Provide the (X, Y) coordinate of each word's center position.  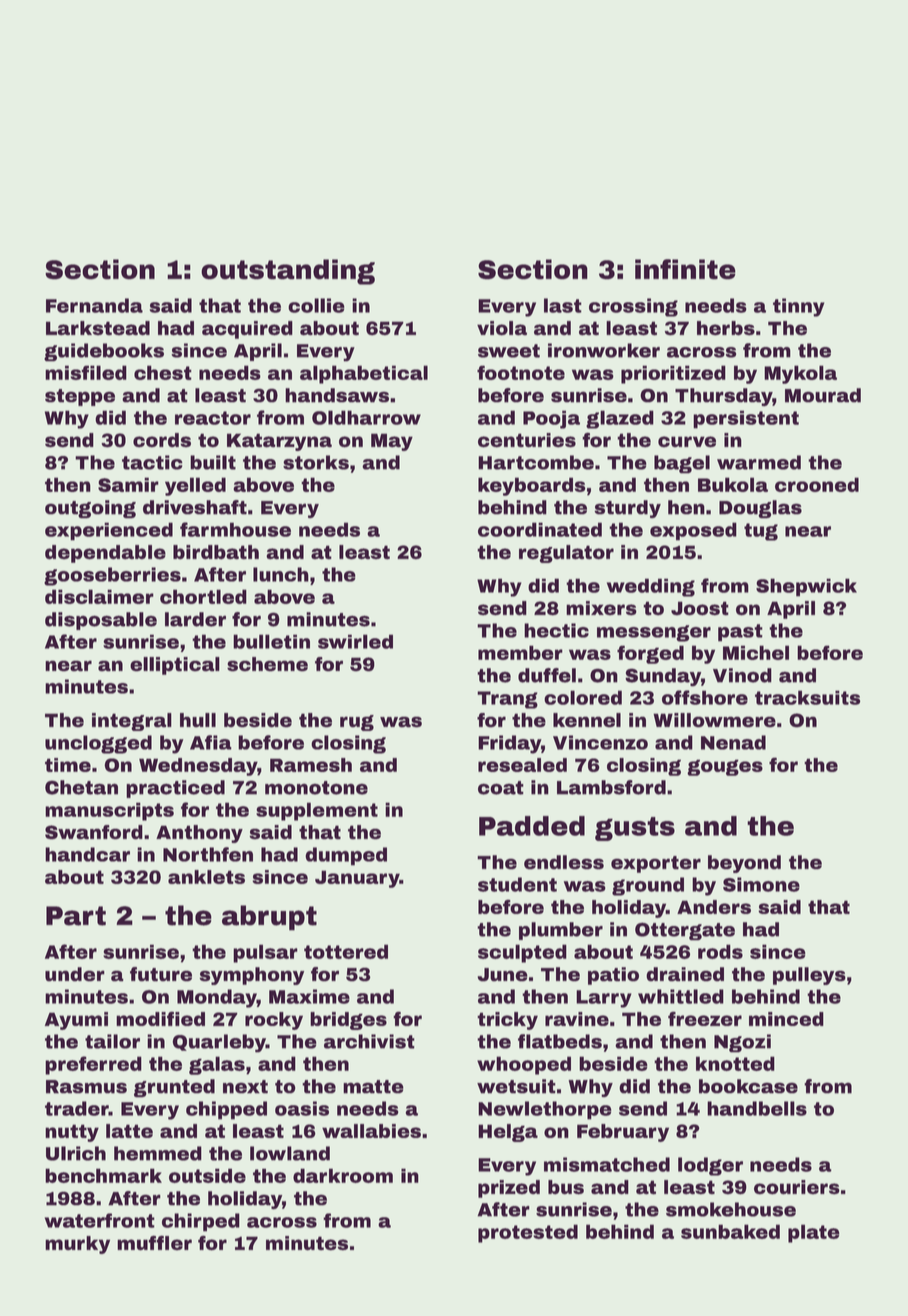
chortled (203, 596)
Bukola (733, 484)
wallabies (371, 1131)
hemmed (158, 1153)
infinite (685, 269)
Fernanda (94, 305)
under (75, 974)
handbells (757, 1108)
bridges (348, 1021)
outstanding (288, 272)
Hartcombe (536, 462)
